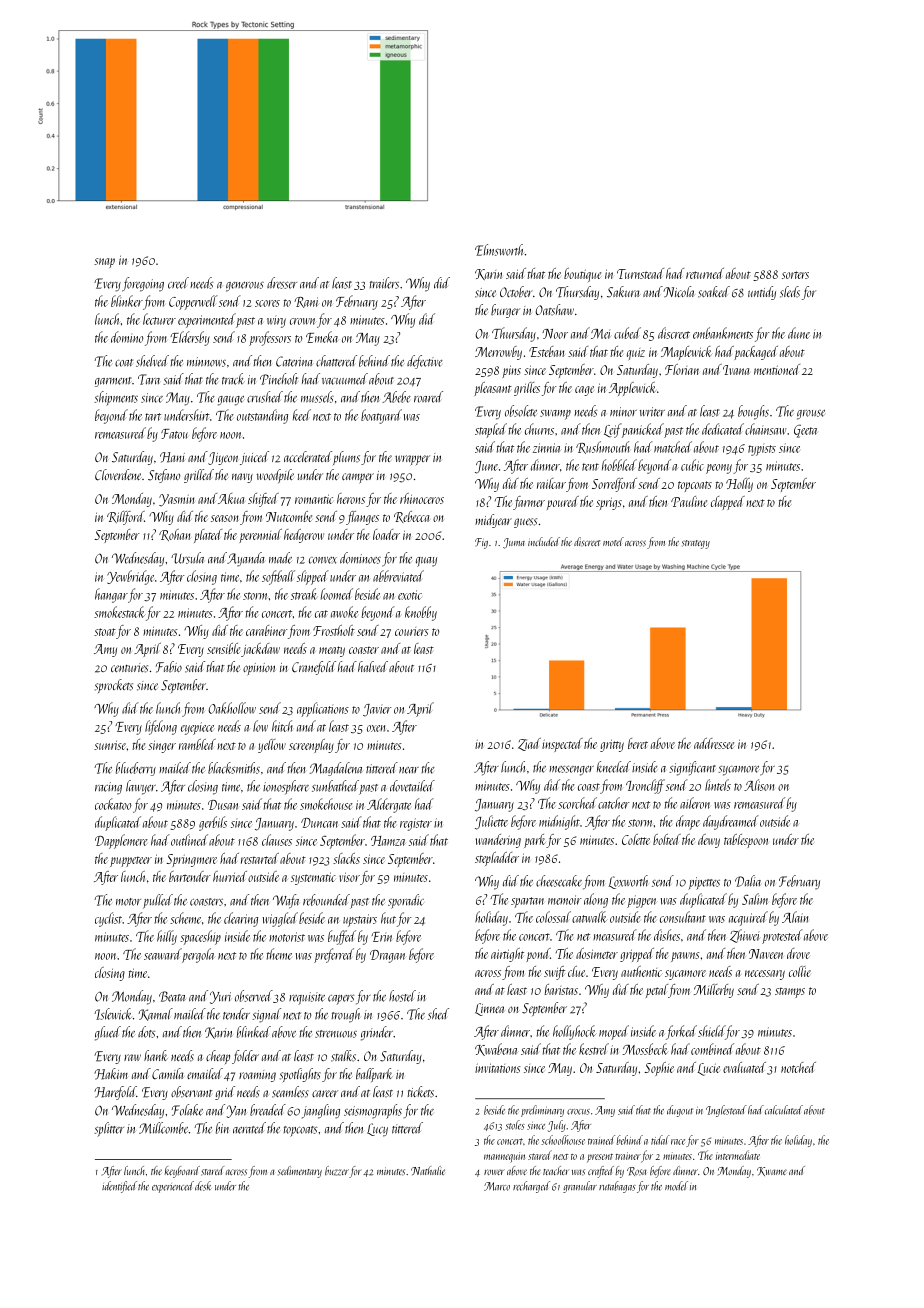  Describe the element at coordinates (189, 840) in the screenshot. I see `outlined` at that location.
